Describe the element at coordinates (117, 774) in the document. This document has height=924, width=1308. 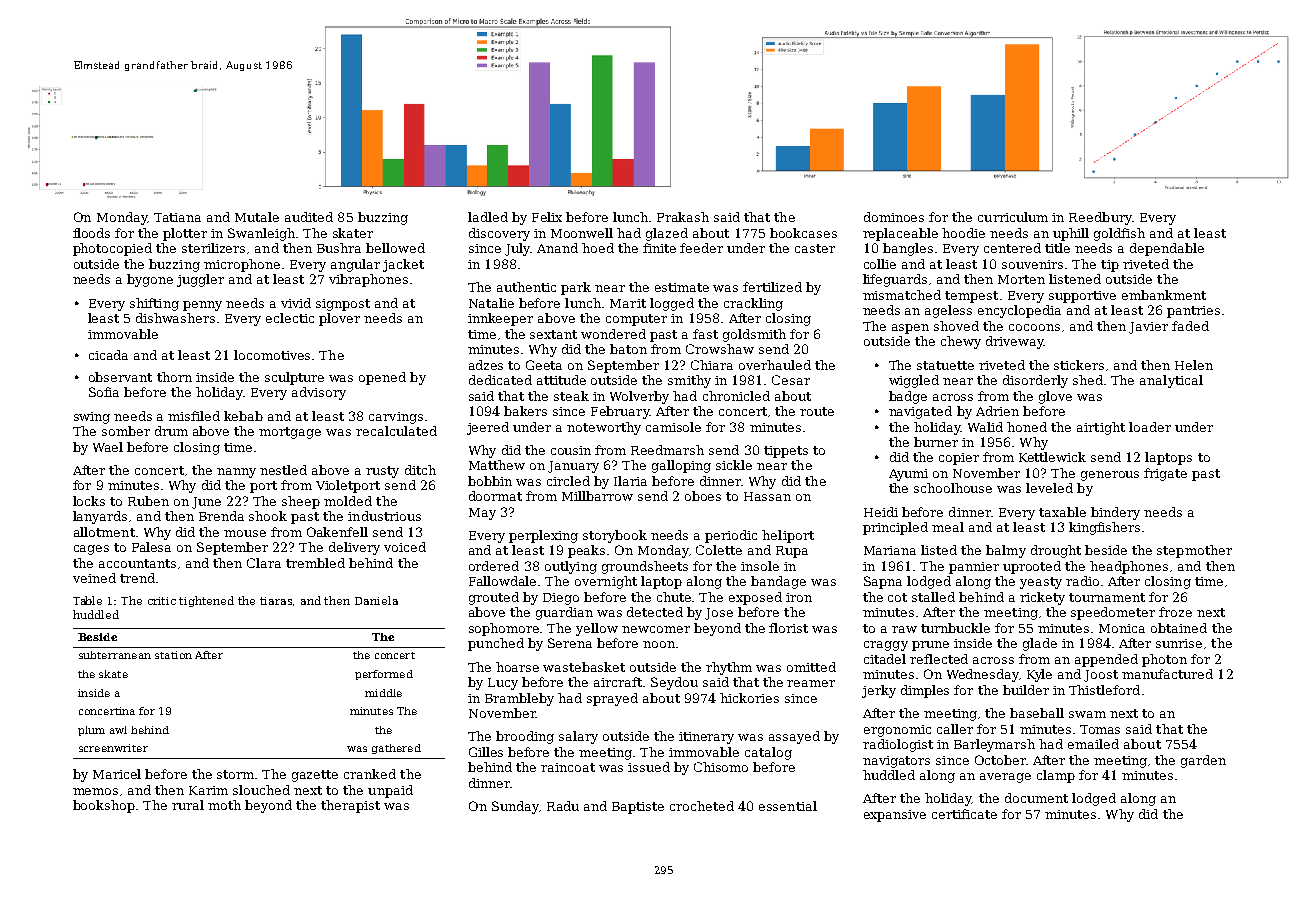
I see `Maricel` at that location.
